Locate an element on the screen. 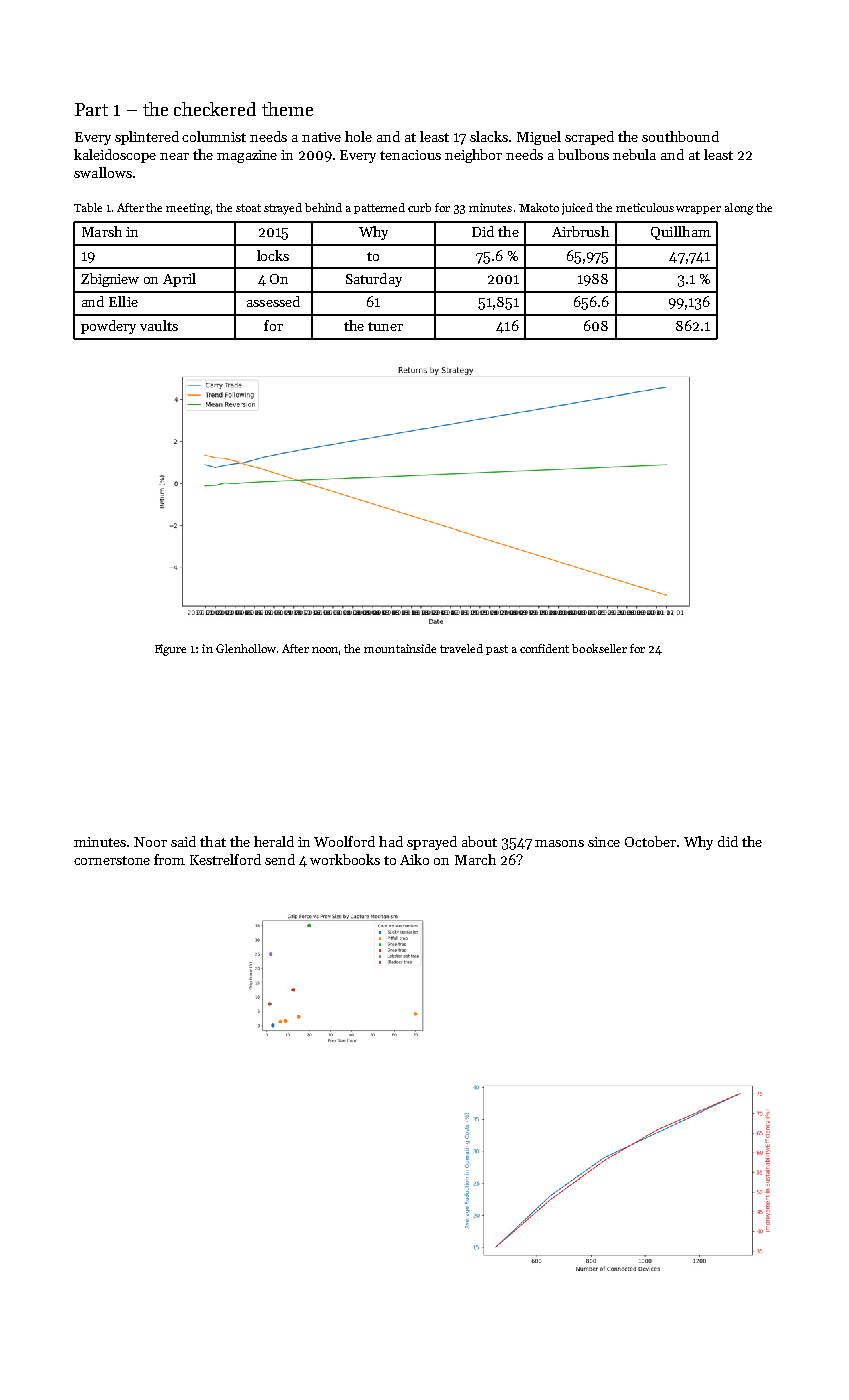 This screenshot has width=849, height=1400. traveled is located at coordinates (461, 648).
